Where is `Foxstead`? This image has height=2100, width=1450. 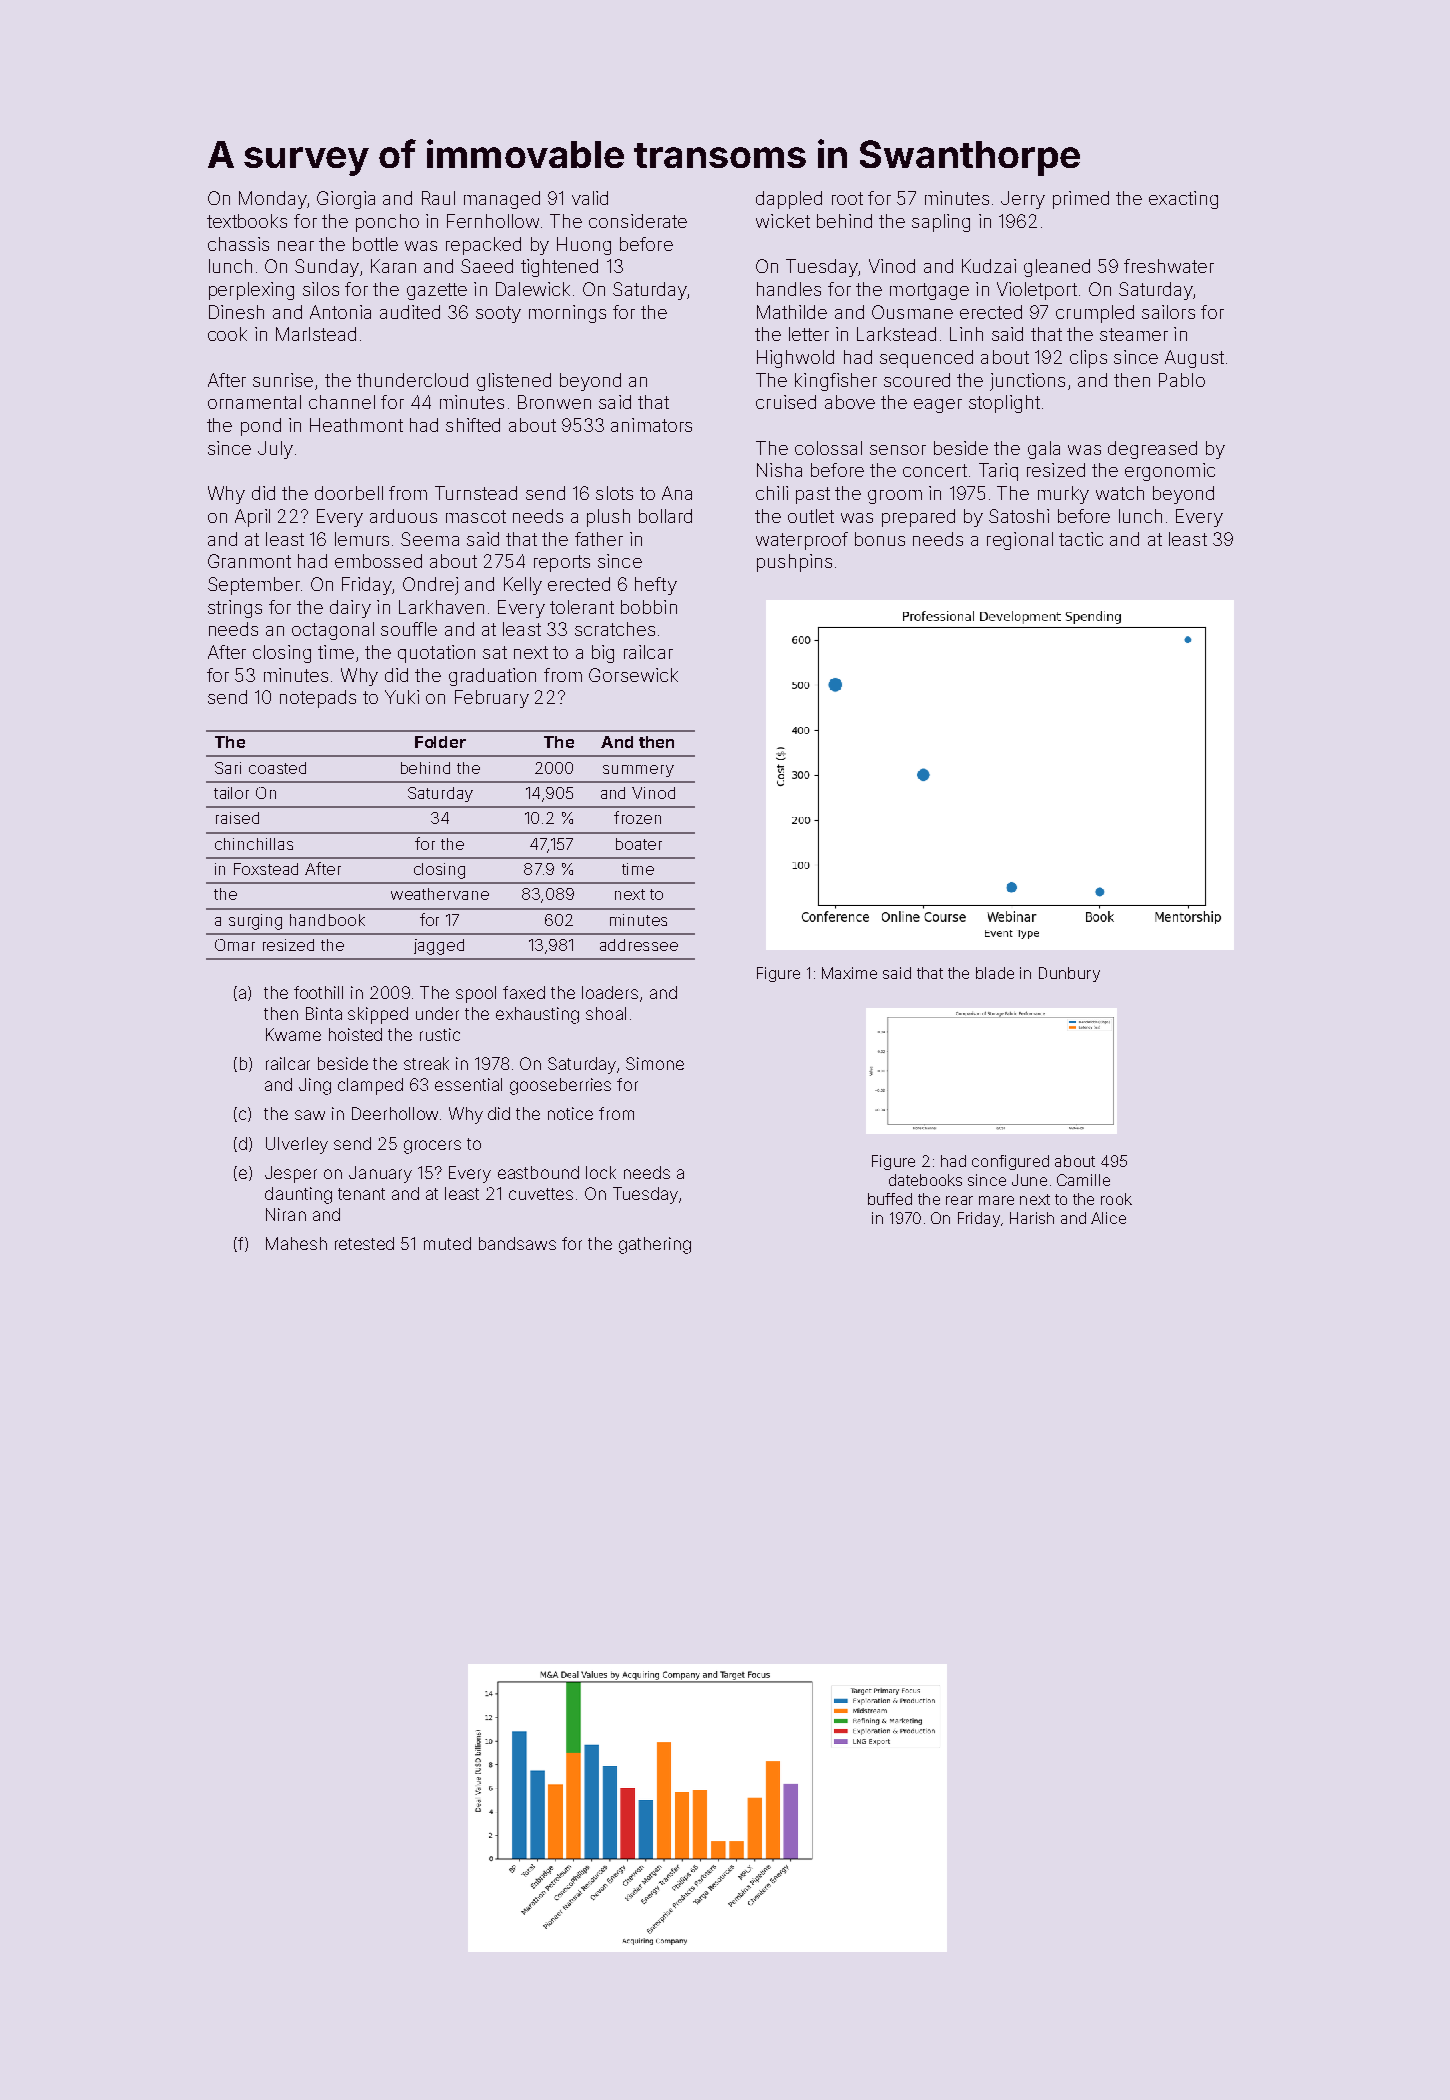
Foxstead is located at coordinates (266, 869).
